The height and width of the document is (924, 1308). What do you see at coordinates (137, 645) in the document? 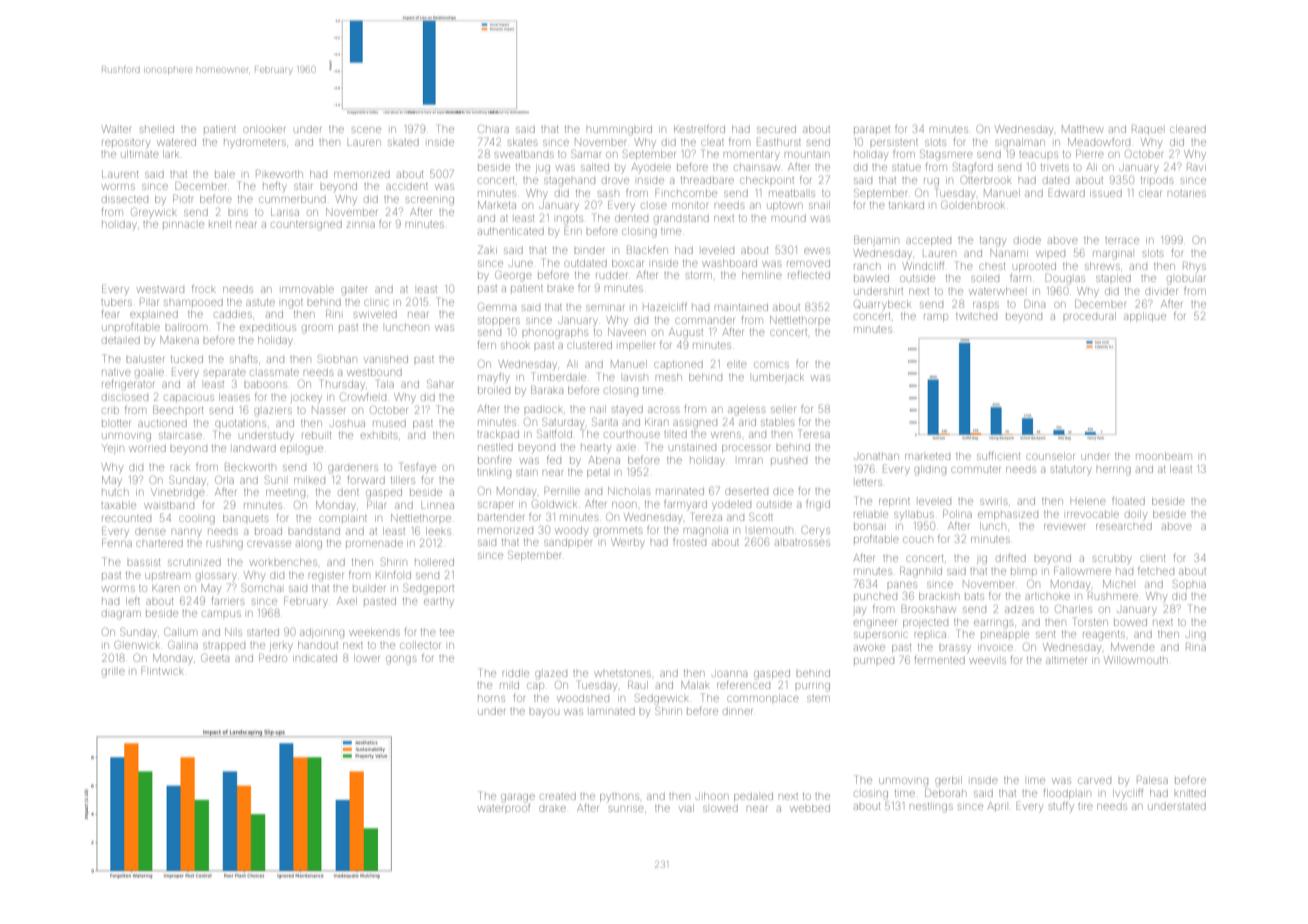
I see `Glenwick` at bounding box center [137, 645].
